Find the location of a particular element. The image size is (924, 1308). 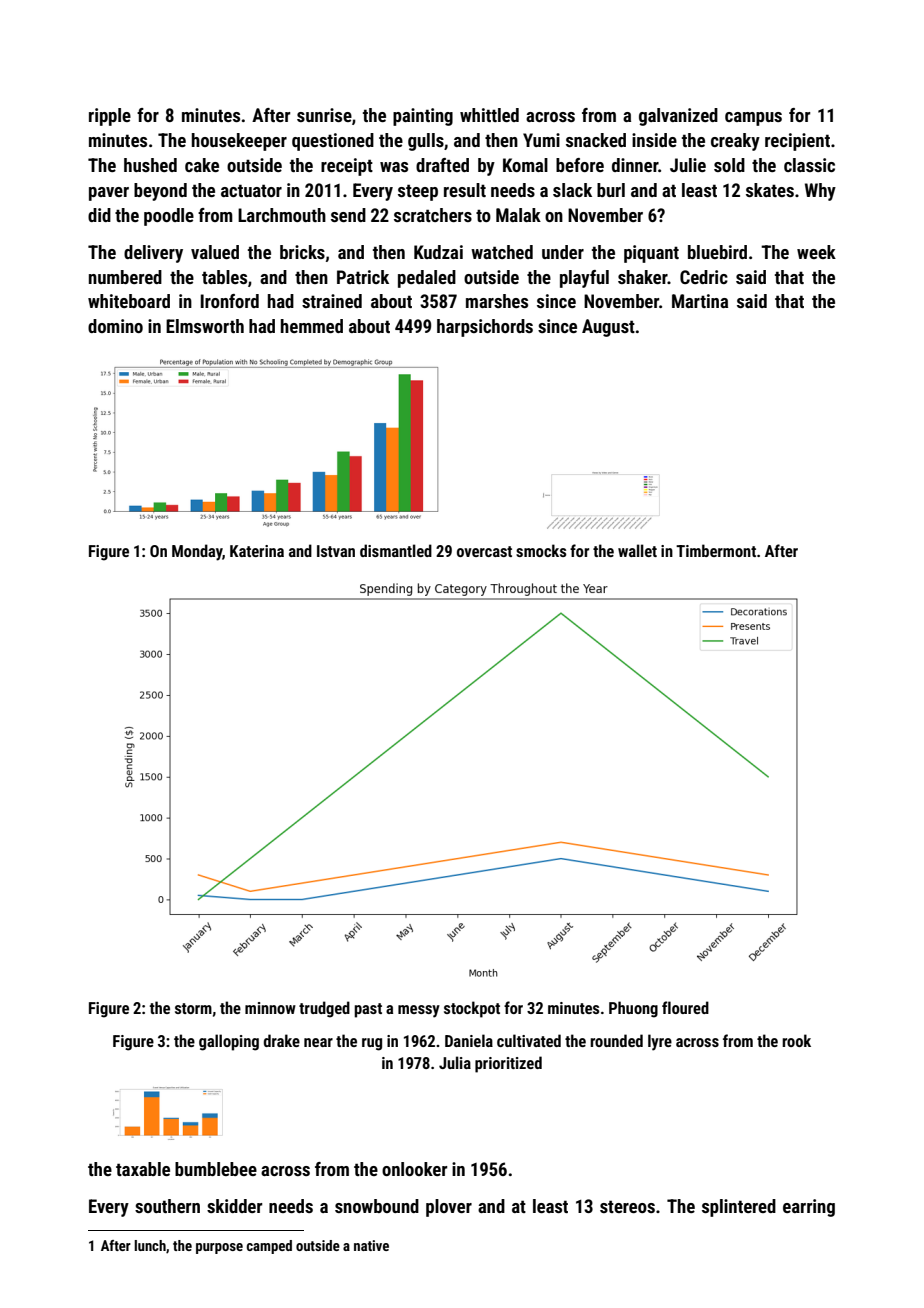

Martina is located at coordinates (700, 301).
